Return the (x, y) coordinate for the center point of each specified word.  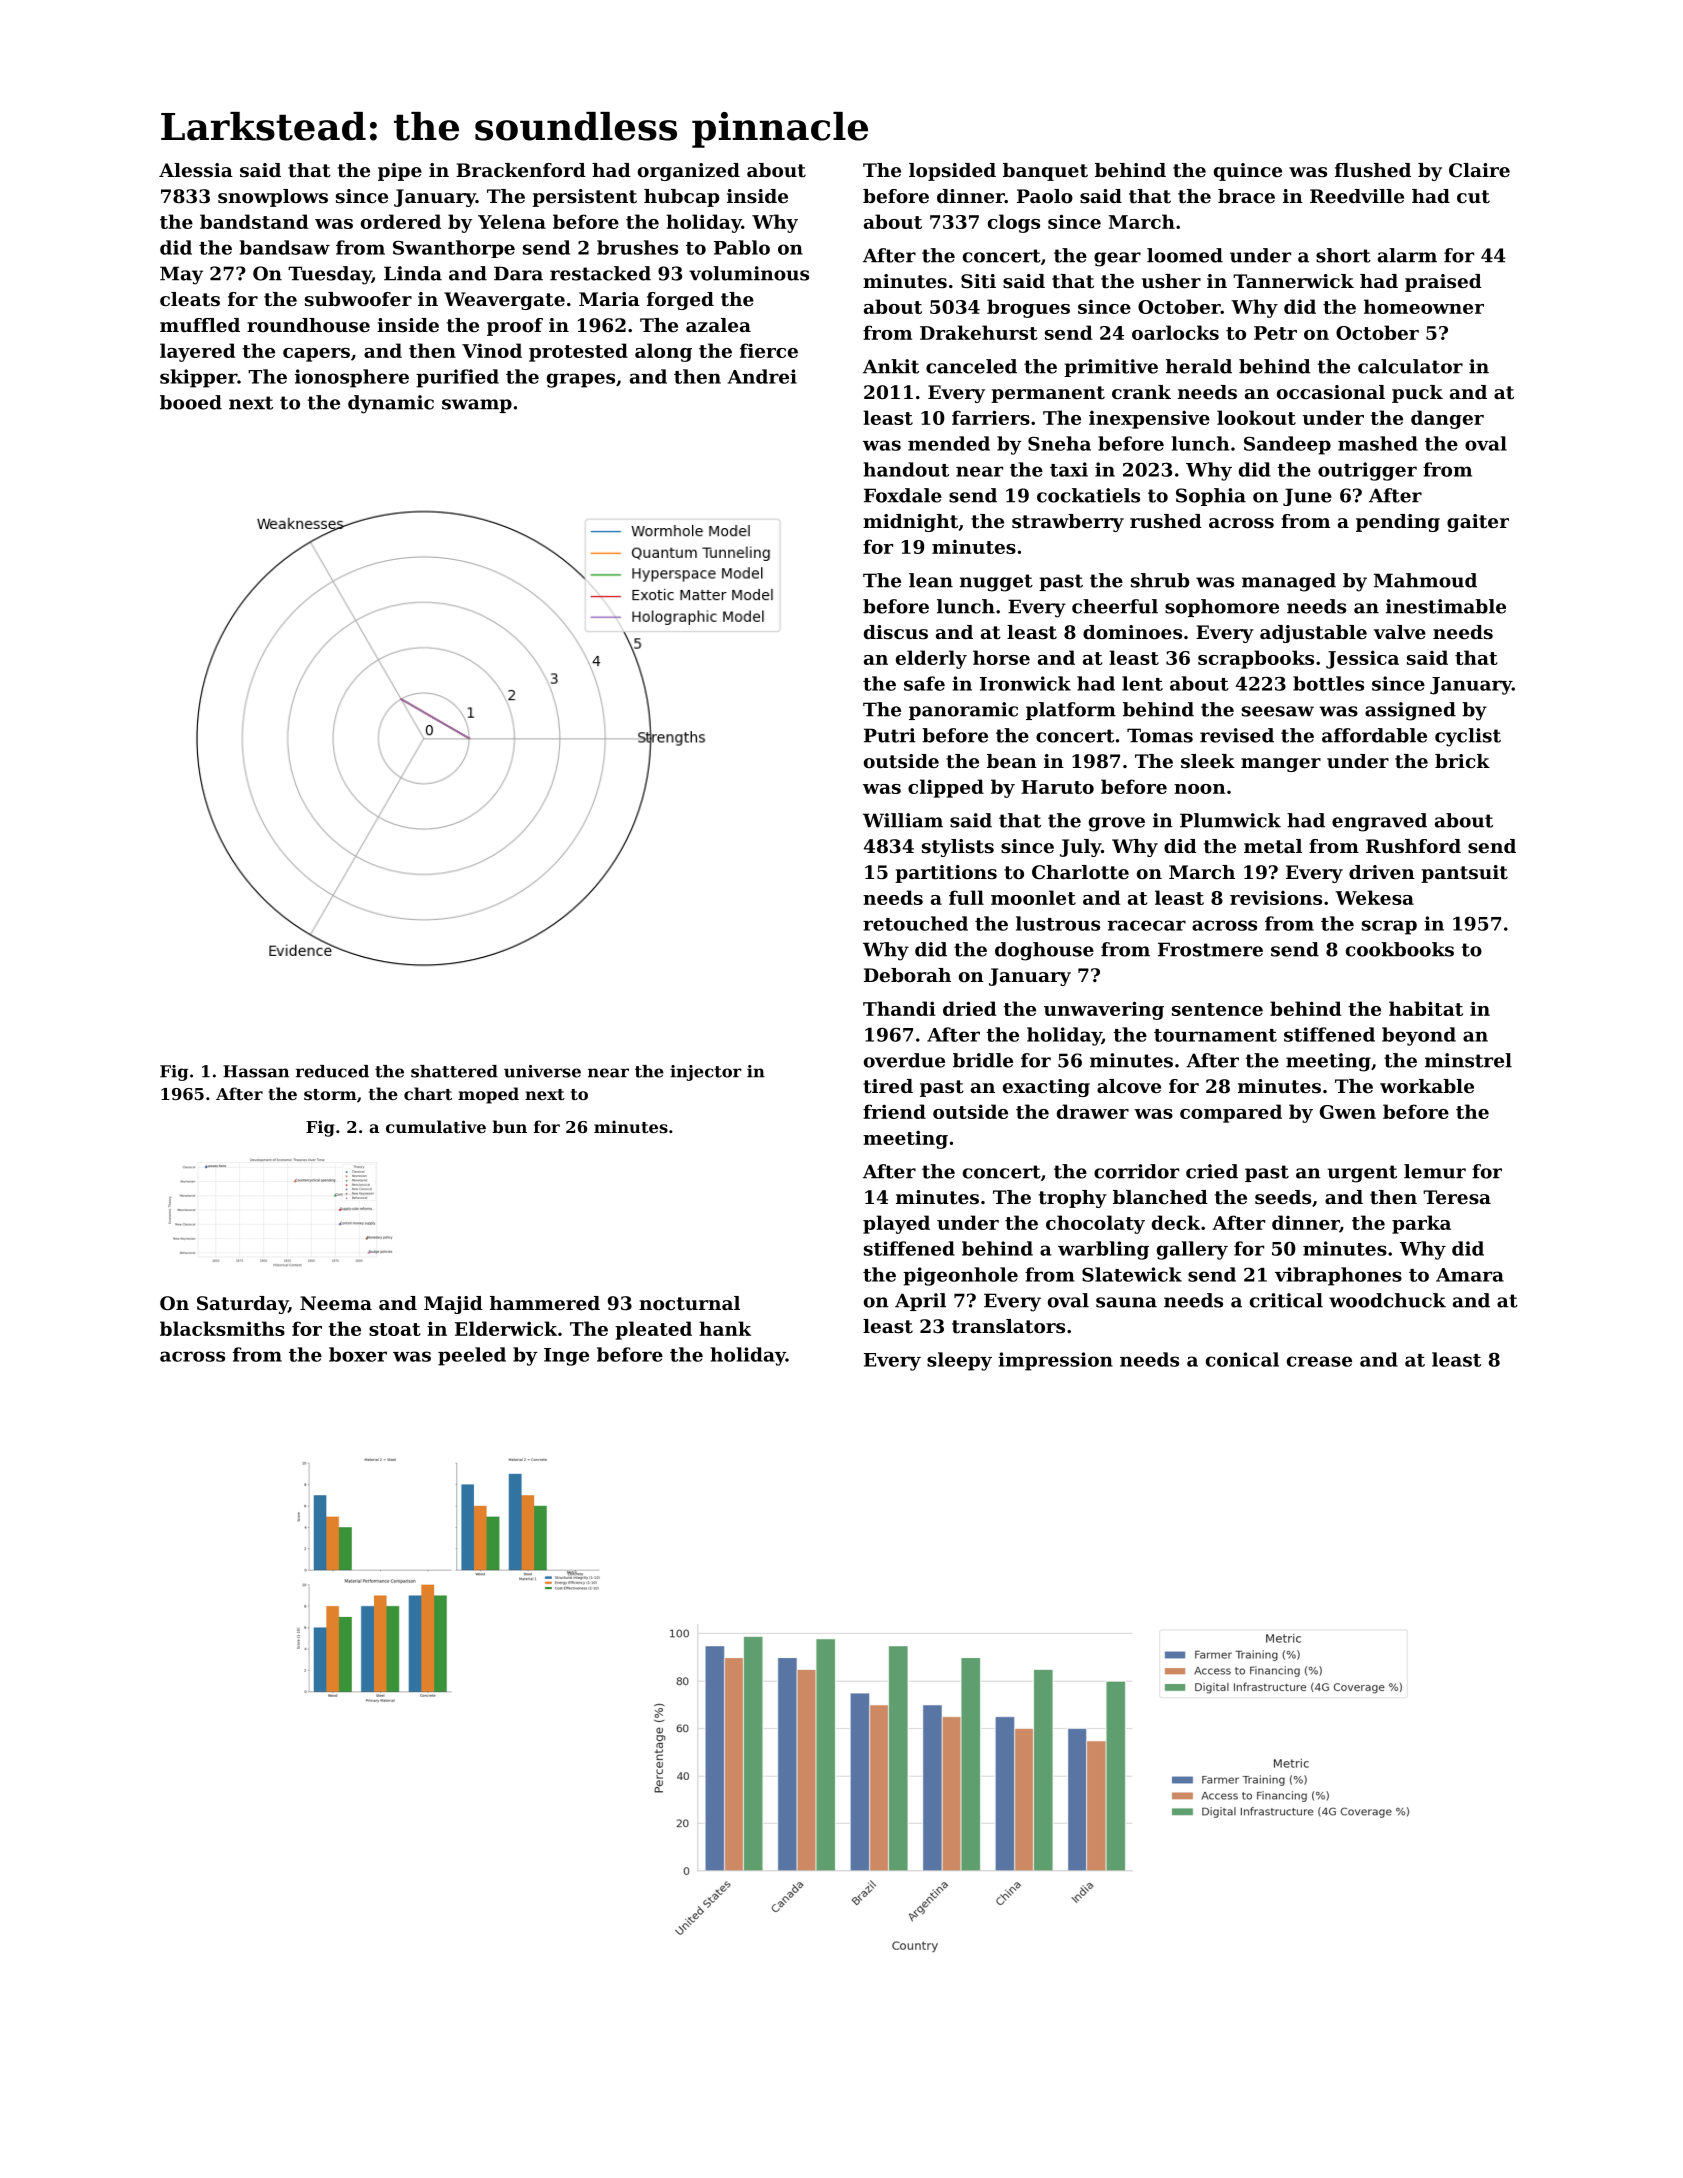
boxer (358, 1354)
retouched (915, 923)
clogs (1014, 223)
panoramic (963, 711)
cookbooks (1400, 949)
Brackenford (521, 170)
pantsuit (1464, 874)
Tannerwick (1293, 281)
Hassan (256, 1071)
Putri (890, 735)
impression (1055, 1361)
